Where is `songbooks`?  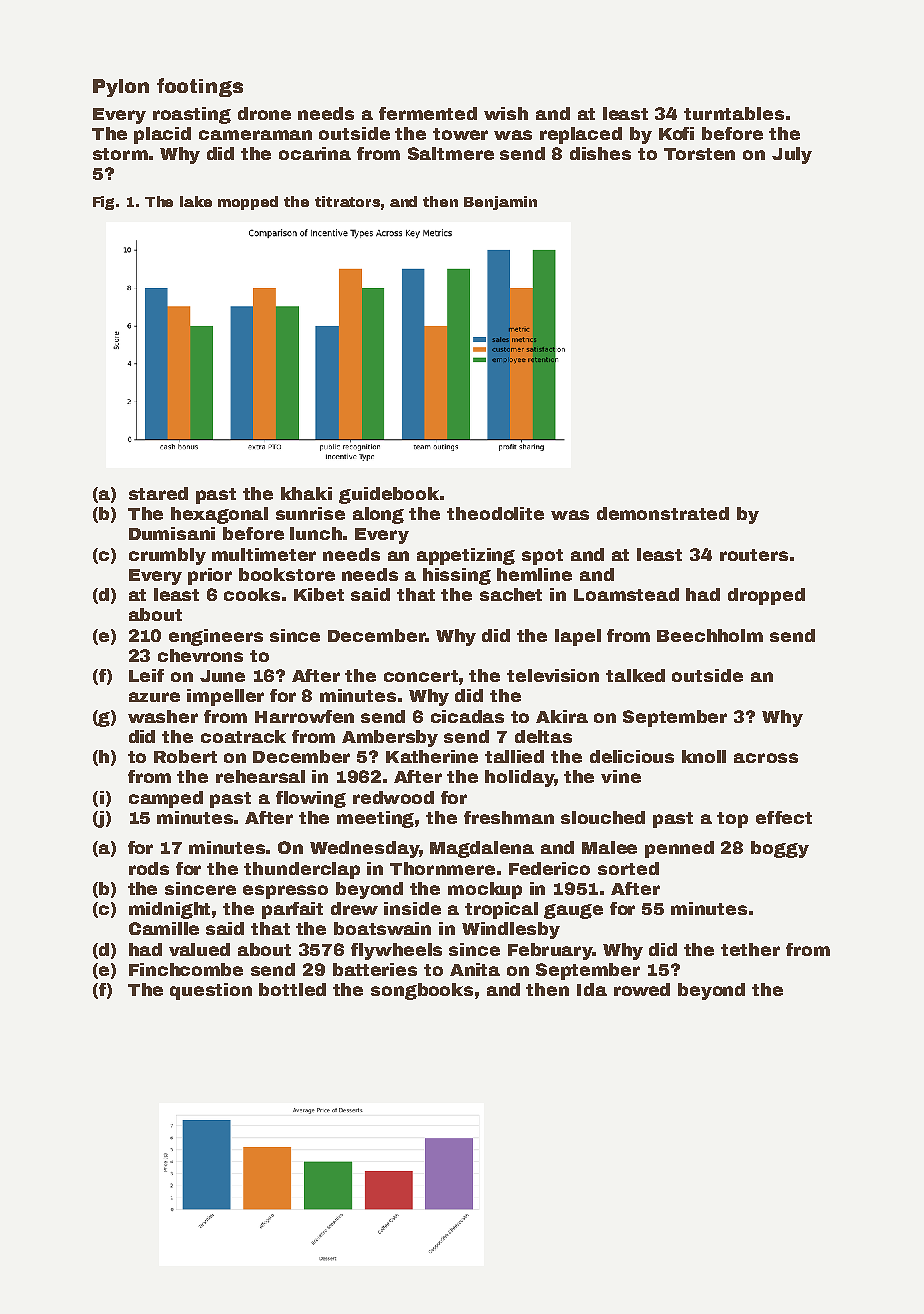 songbooks is located at coordinates (422, 991).
